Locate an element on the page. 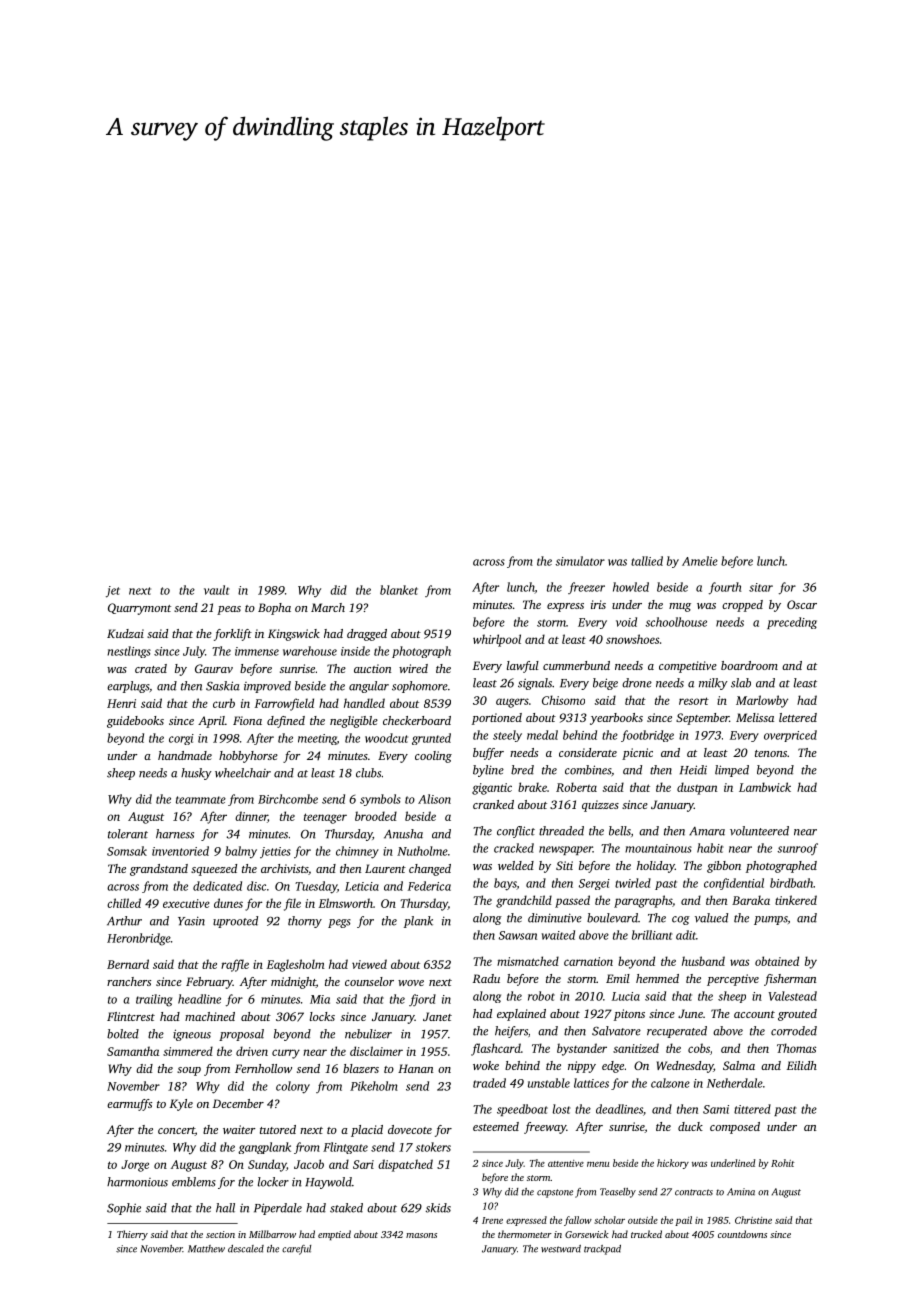  husky is located at coordinates (196, 774).
